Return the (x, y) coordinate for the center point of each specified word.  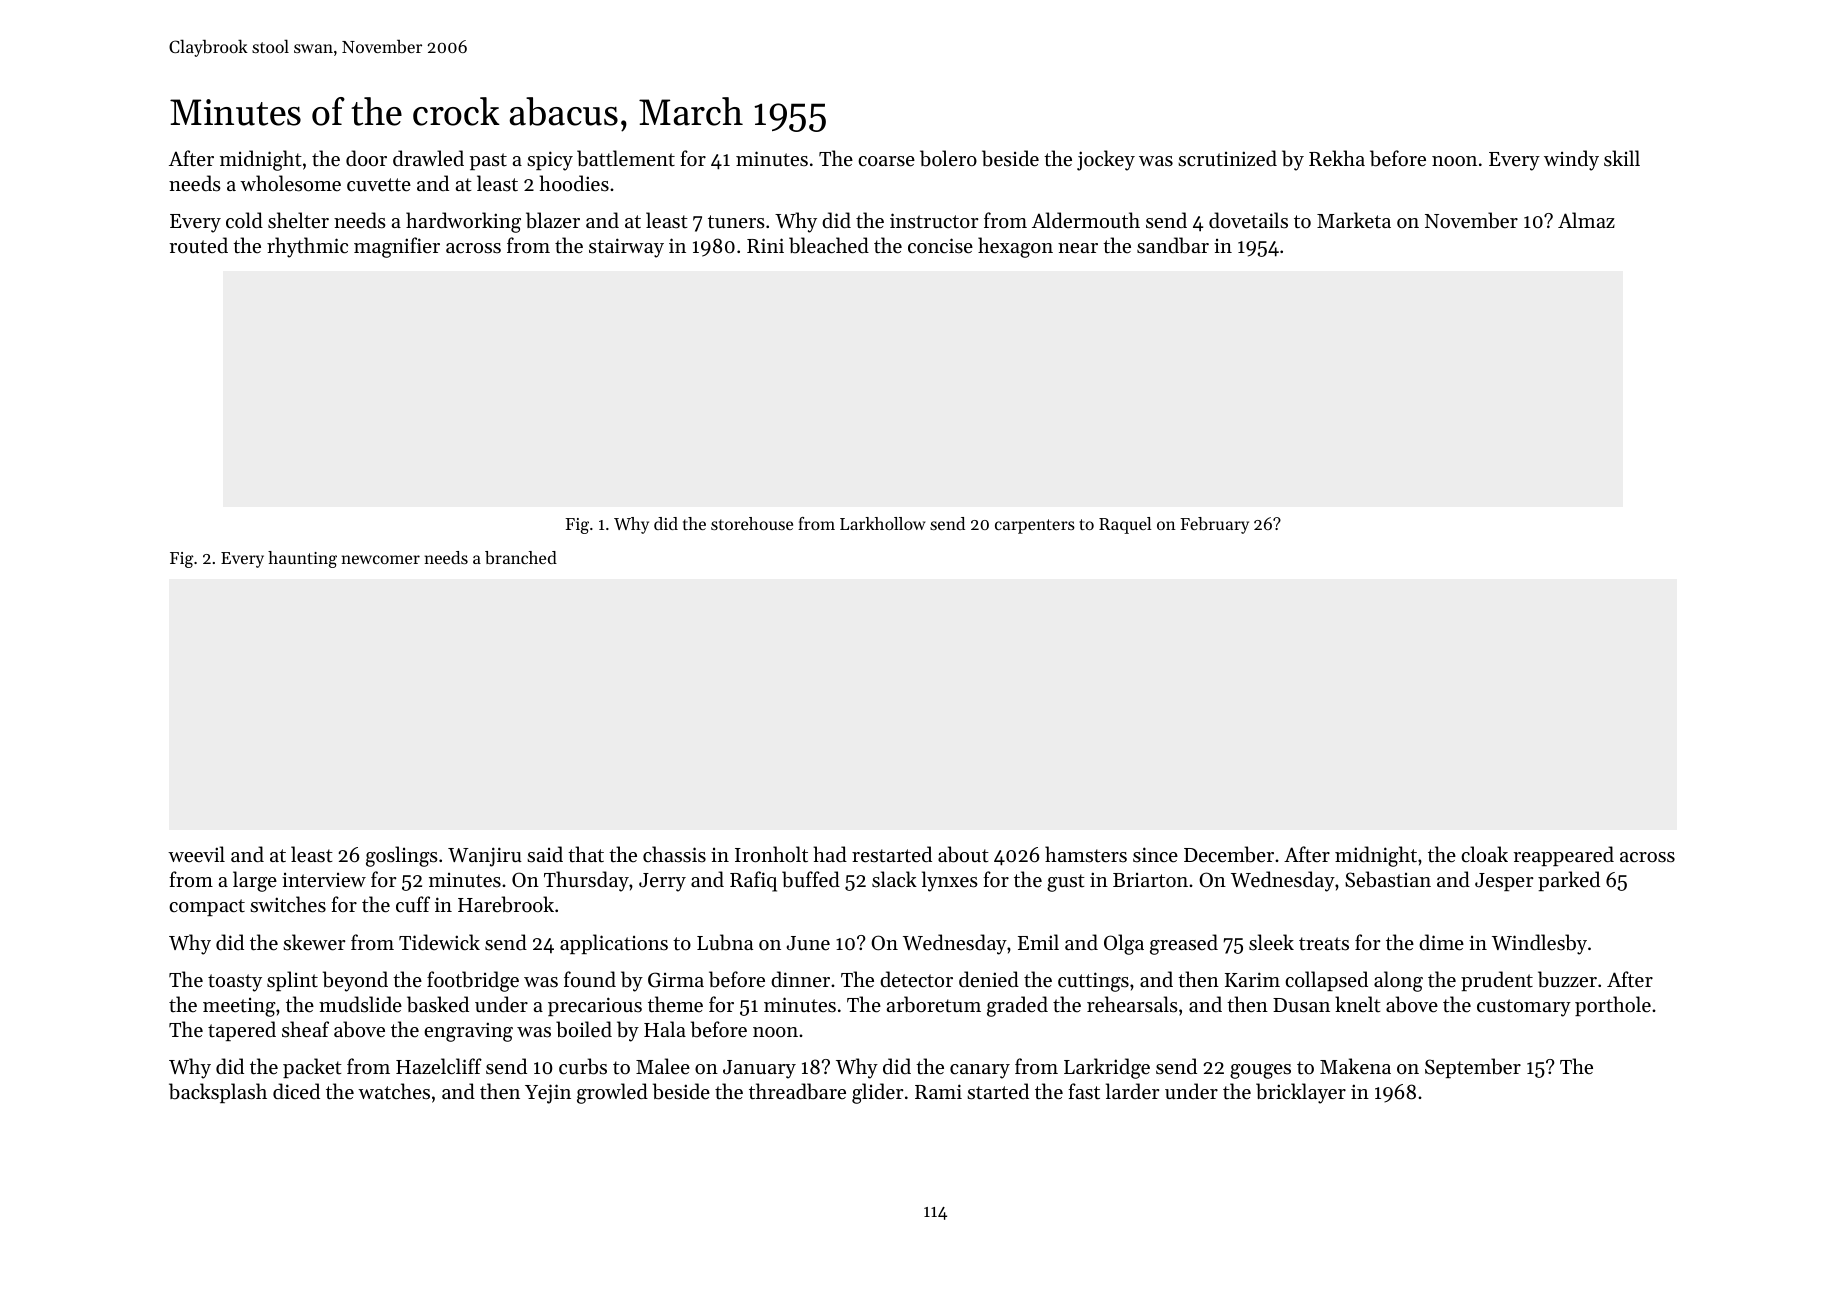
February (1214, 525)
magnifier (397, 247)
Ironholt (771, 854)
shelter (298, 220)
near (1078, 248)
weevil (196, 854)
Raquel (1125, 525)
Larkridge (1107, 1068)
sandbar (1173, 245)
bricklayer (1301, 1093)
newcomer (381, 559)
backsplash (218, 1093)
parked (1569, 881)
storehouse (752, 523)
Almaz (1586, 220)
